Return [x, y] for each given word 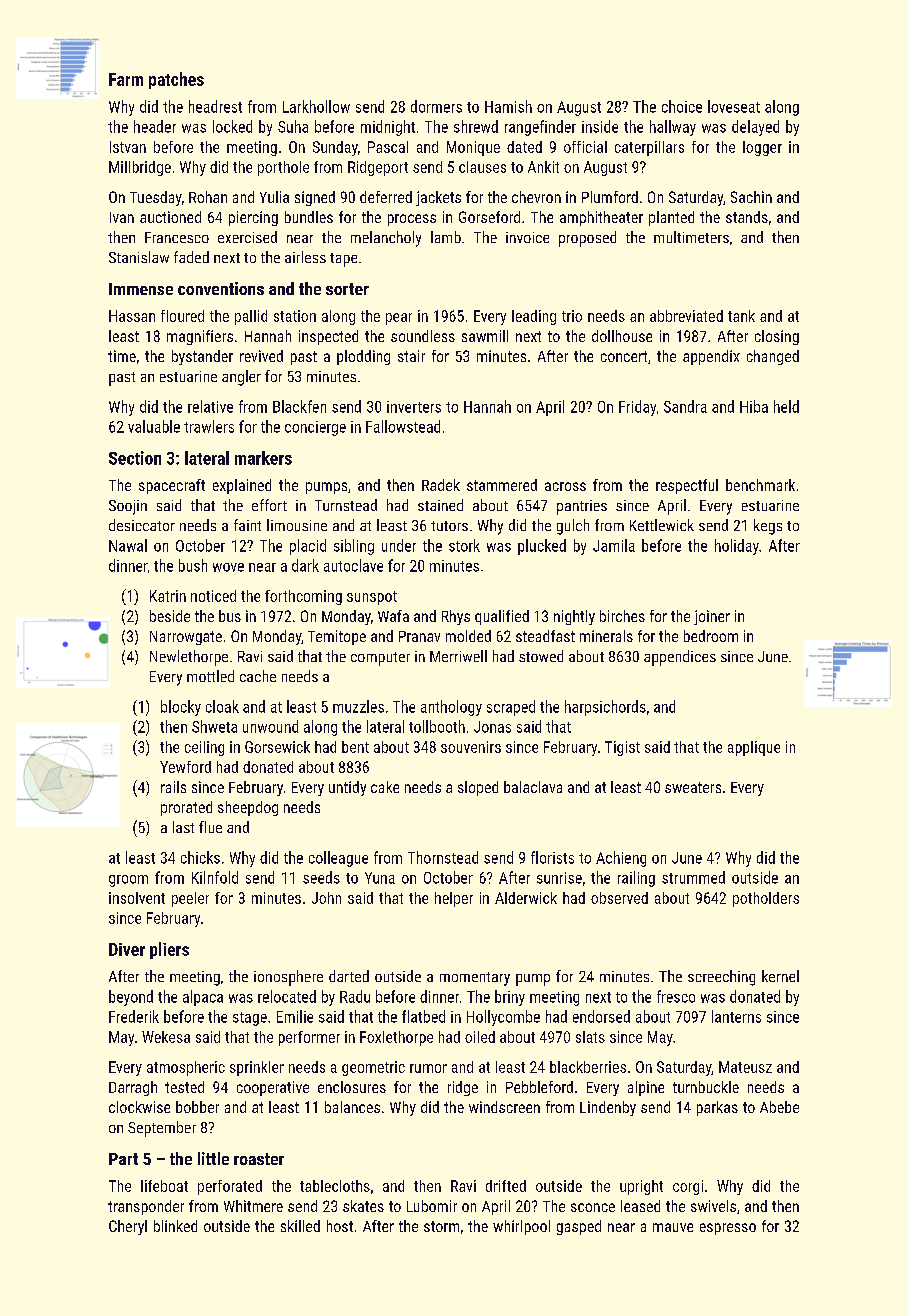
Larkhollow [316, 106]
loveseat [734, 106]
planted [671, 218]
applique [754, 748]
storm [441, 1226]
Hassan [132, 316]
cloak [222, 706]
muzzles [358, 706]
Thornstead [443, 857]
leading [534, 317]
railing [636, 879]
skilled [300, 1226]
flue [210, 827]
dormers [436, 106]
